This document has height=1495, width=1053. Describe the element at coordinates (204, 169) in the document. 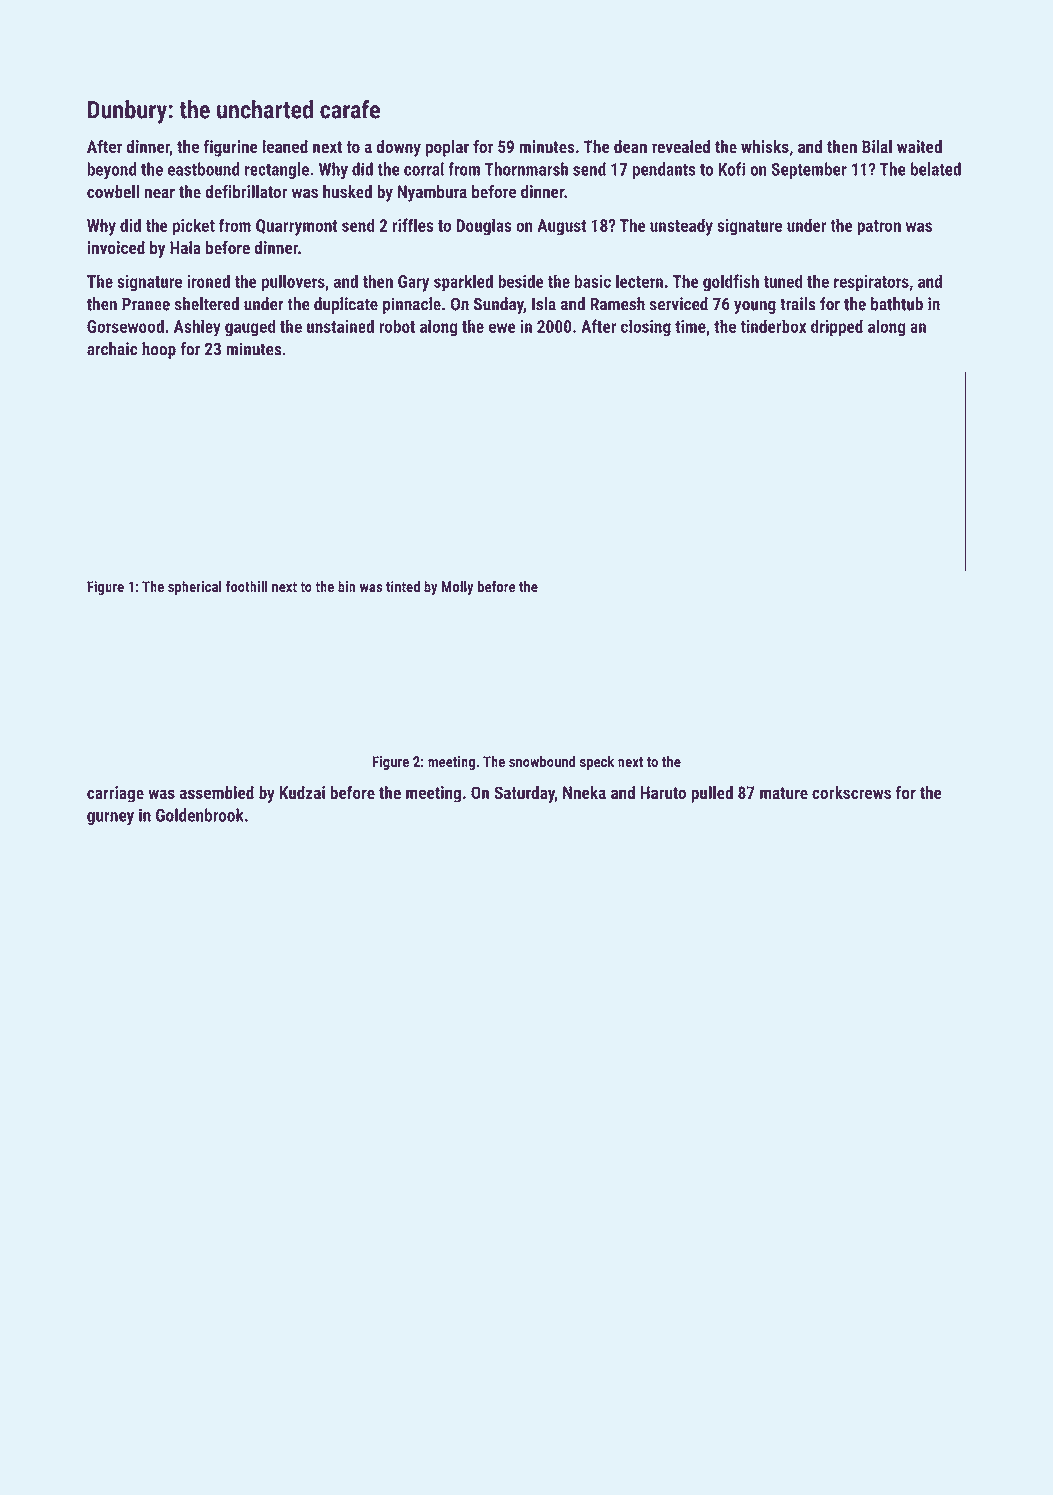

I see `eastbound` at that location.
